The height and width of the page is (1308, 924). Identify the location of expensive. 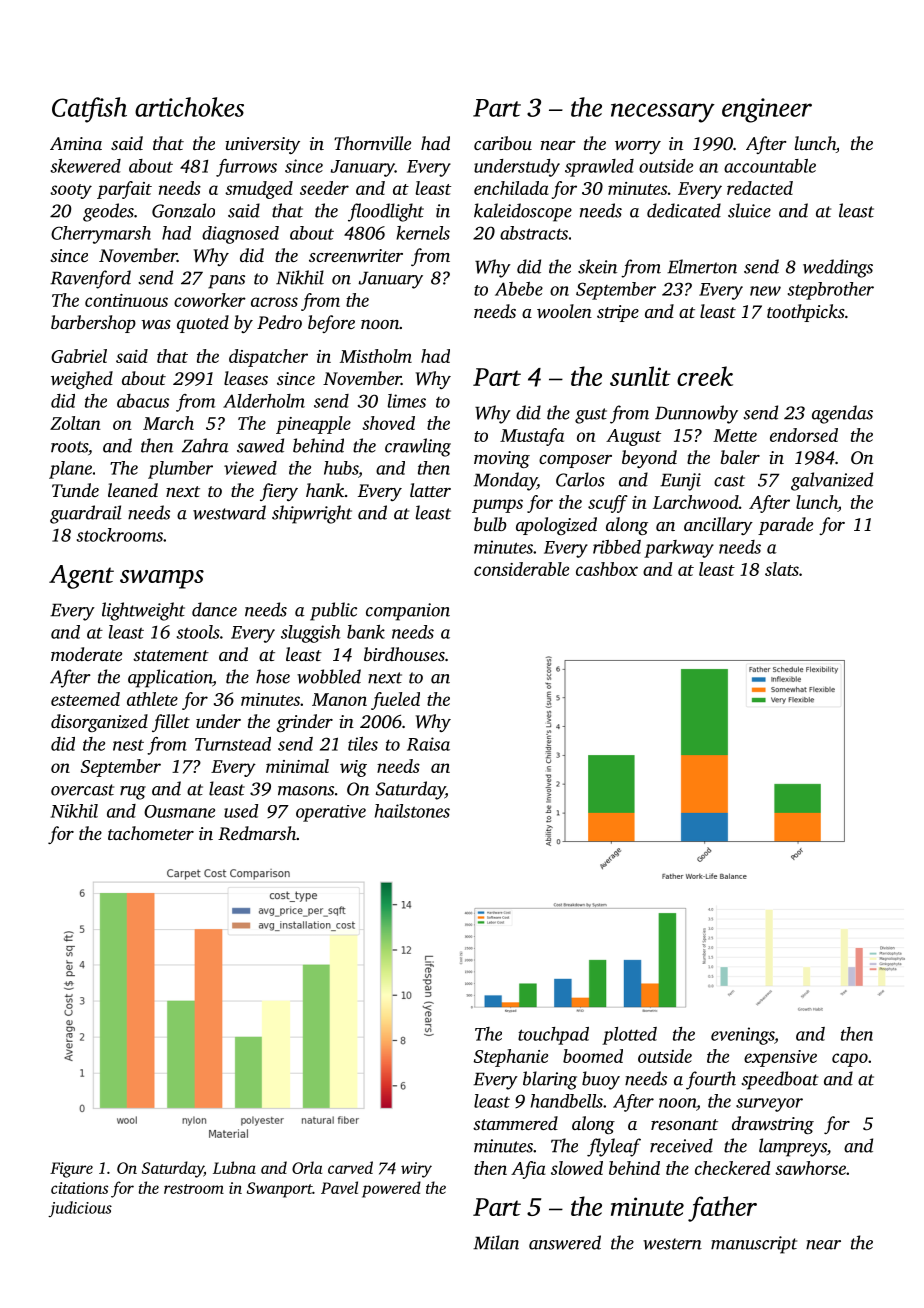
(780, 1058).
